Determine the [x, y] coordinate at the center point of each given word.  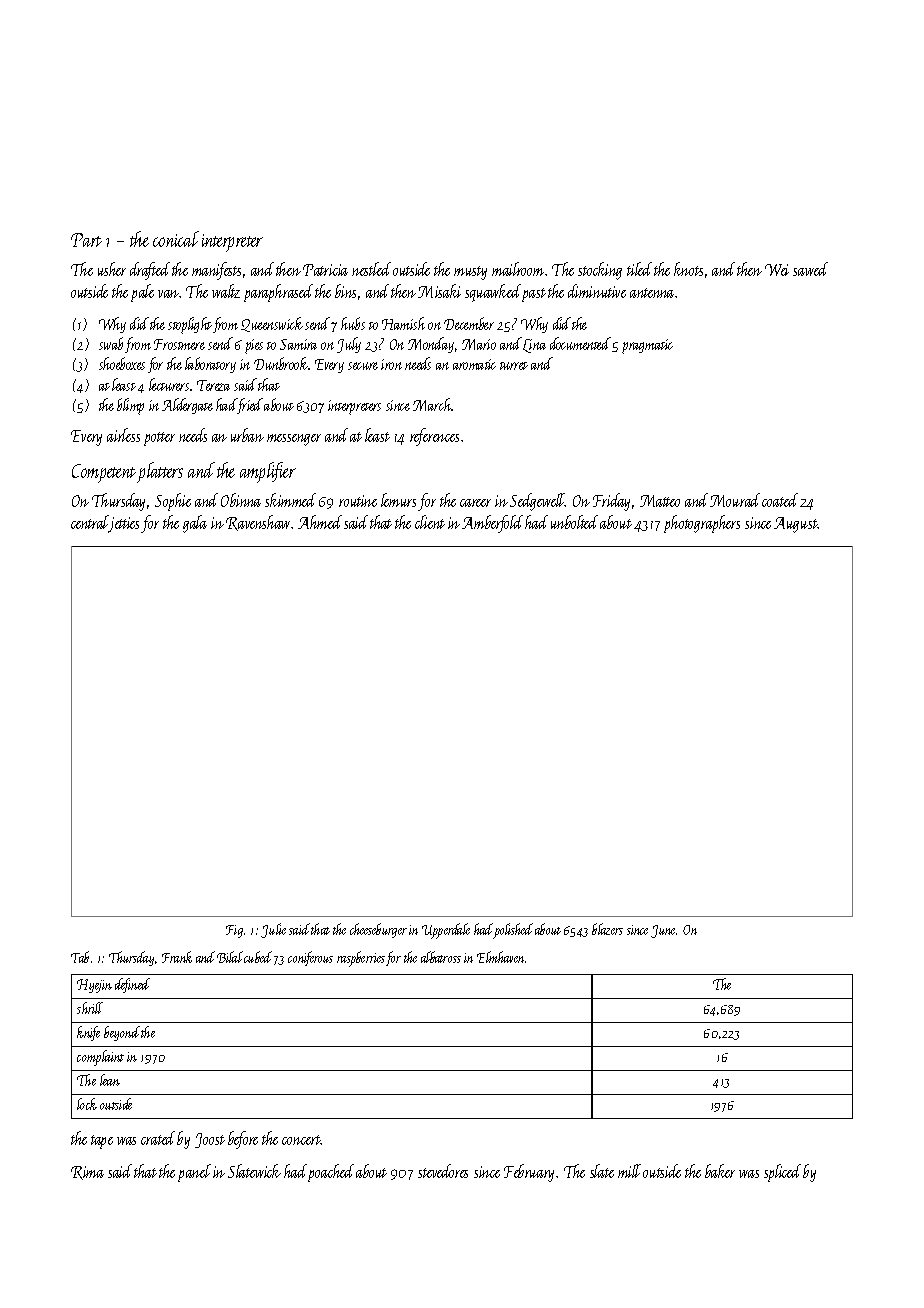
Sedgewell [537, 502]
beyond [122, 1033]
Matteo [660, 501]
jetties [124, 524]
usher [112, 269]
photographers [702, 524]
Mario [479, 344]
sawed [810, 269]
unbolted [574, 522]
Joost [210, 1140]
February [529, 1173]
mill [629, 1171]
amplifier [268, 472]
